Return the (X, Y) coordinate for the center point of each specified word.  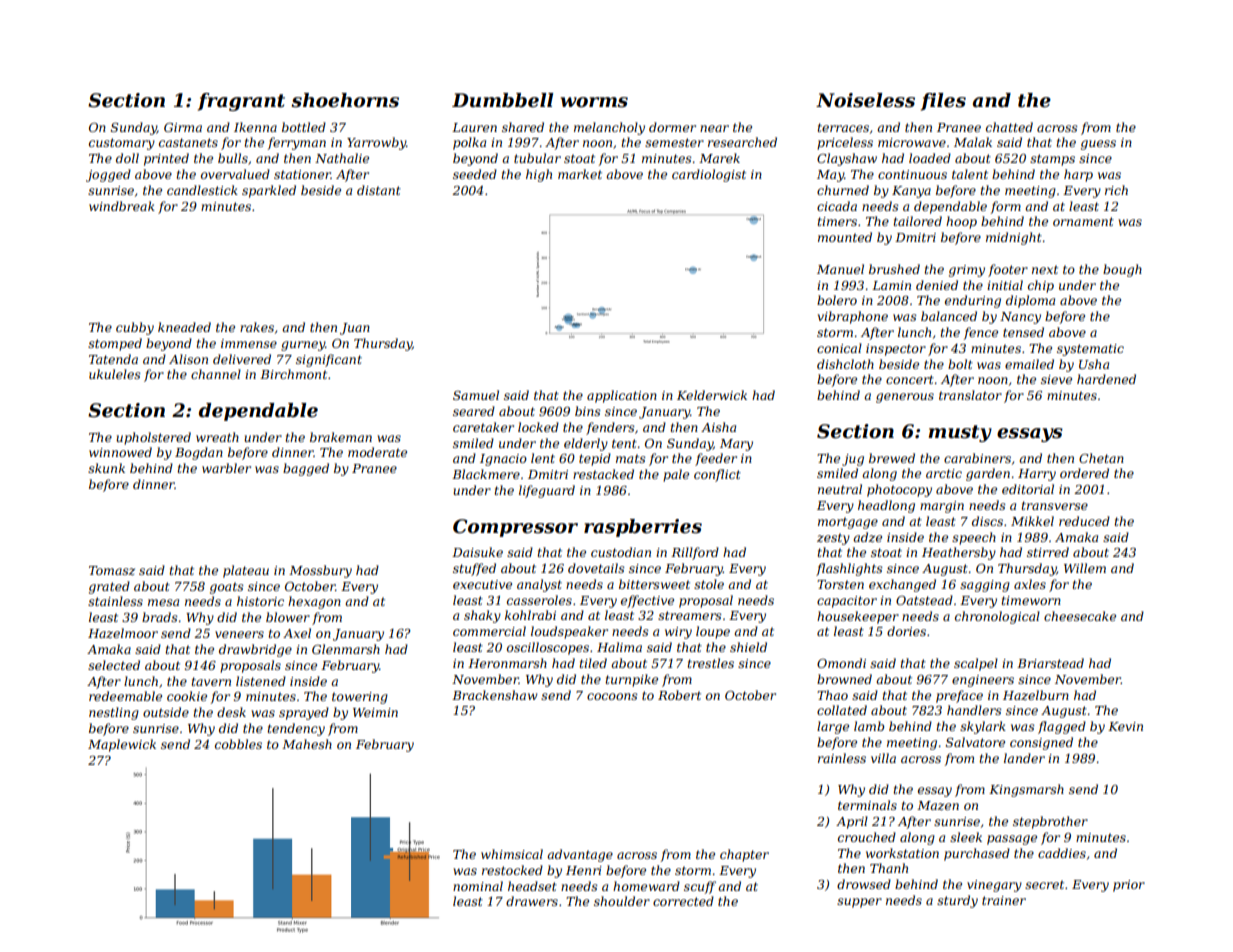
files (943, 102)
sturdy (957, 901)
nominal (478, 886)
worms (594, 102)
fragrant (241, 102)
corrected (683, 901)
